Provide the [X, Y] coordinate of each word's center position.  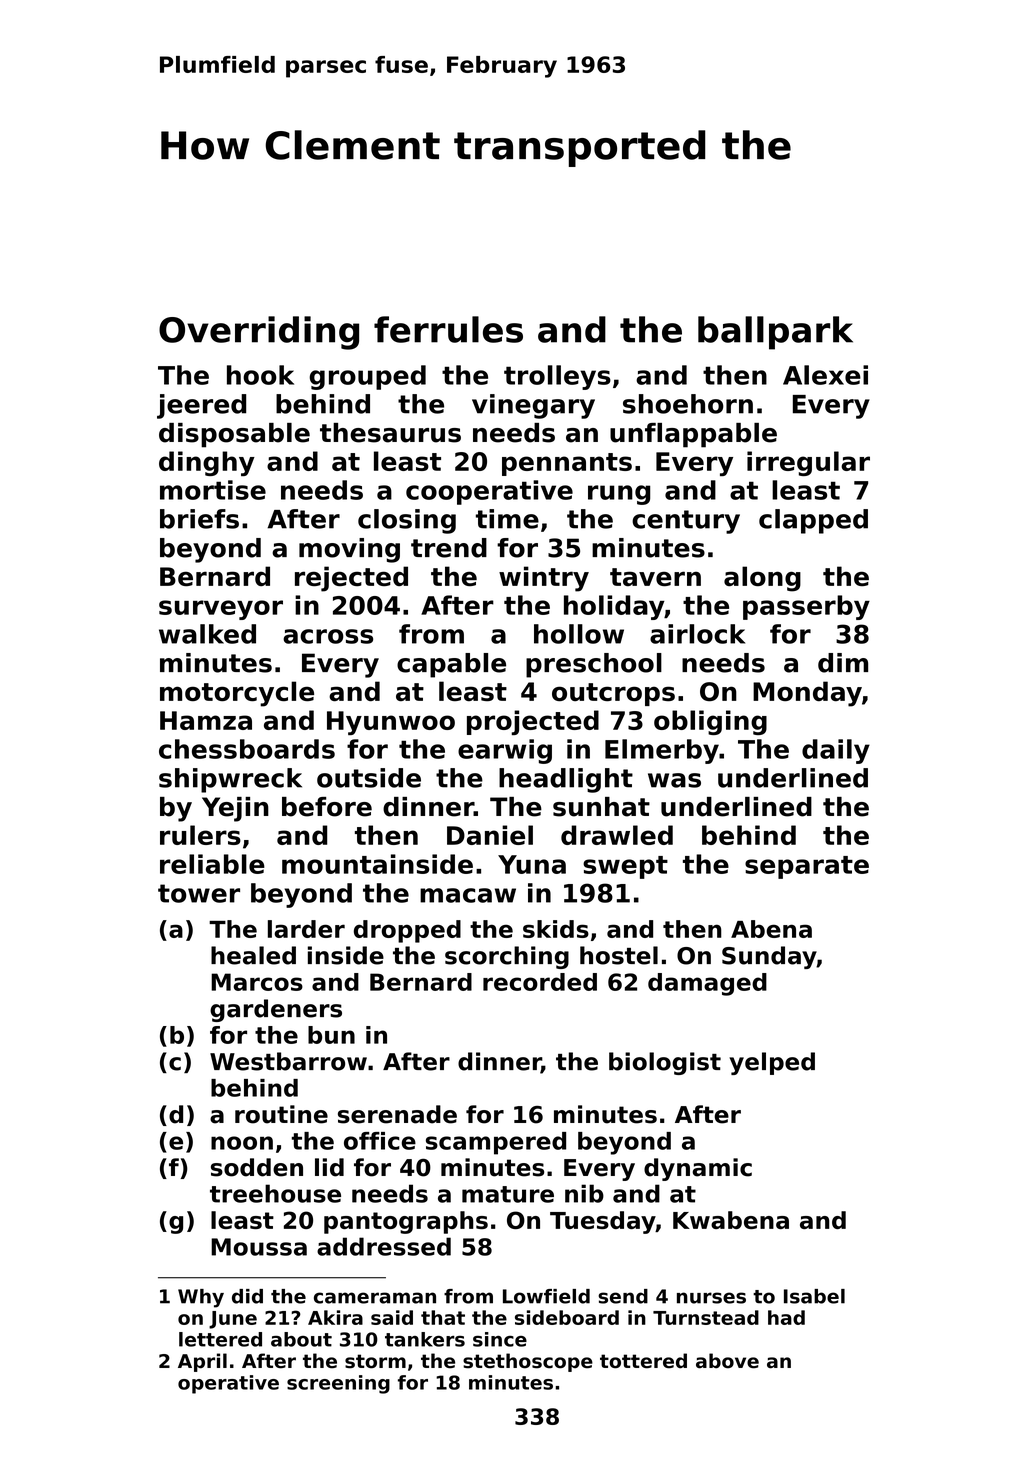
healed [253, 955]
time [507, 519]
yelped [772, 1063]
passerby [806, 607]
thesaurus [390, 433]
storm [375, 1361]
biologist [665, 1063]
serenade [397, 1114]
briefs [199, 519]
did [247, 1296]
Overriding [259, 333]
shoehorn [688, 404]
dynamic [698, 1169]
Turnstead [706, 1317]
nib [584, 1193]
